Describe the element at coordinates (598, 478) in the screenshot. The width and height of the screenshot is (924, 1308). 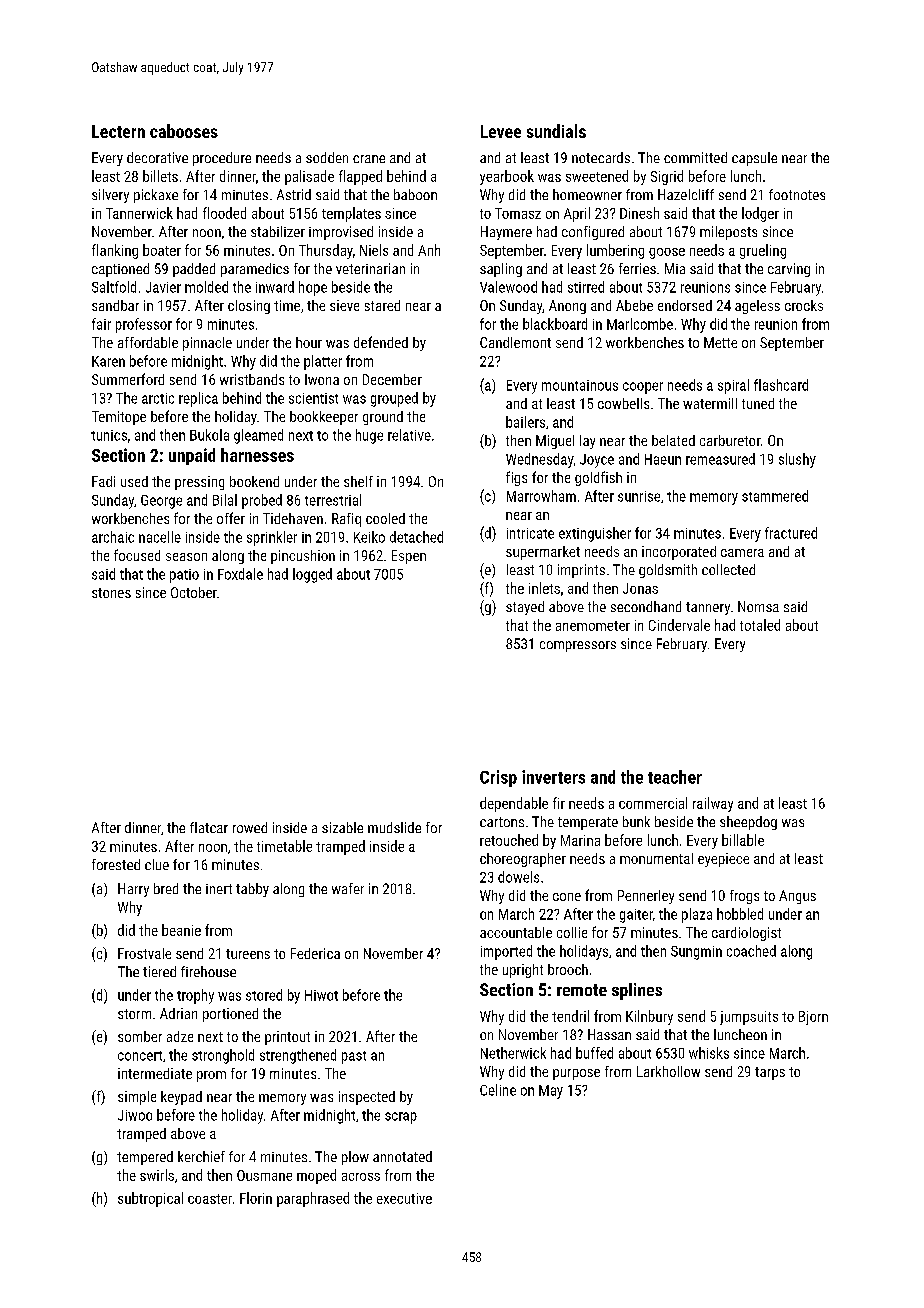
I see `goldfish` at that location.
